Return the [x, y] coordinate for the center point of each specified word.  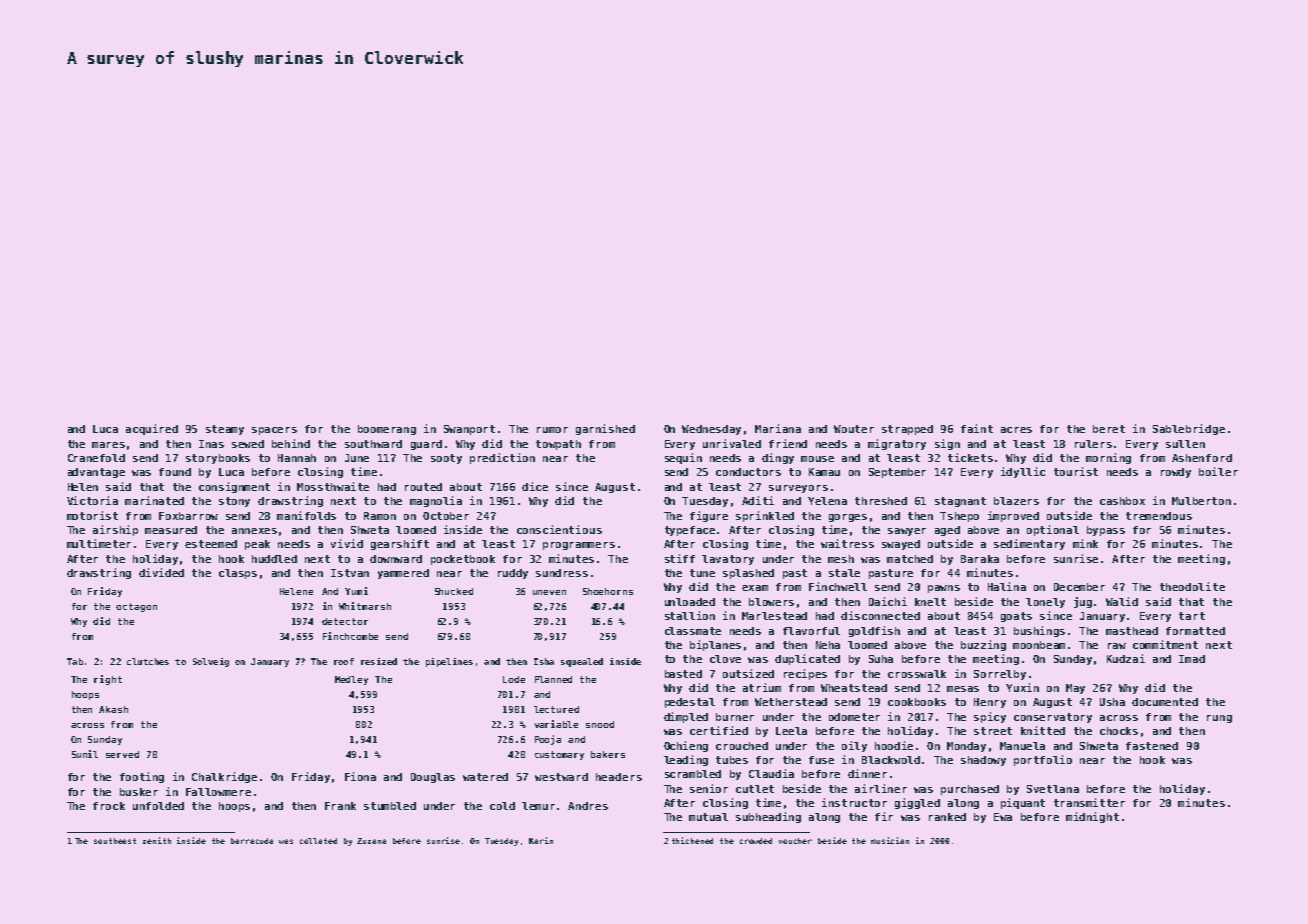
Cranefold [96, 458]
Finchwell [838, 586]
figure [709, 516]
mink [1085, 543]
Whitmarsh [365, 606]
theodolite [1192, 586]
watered [485, 777]
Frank [340, 806]
